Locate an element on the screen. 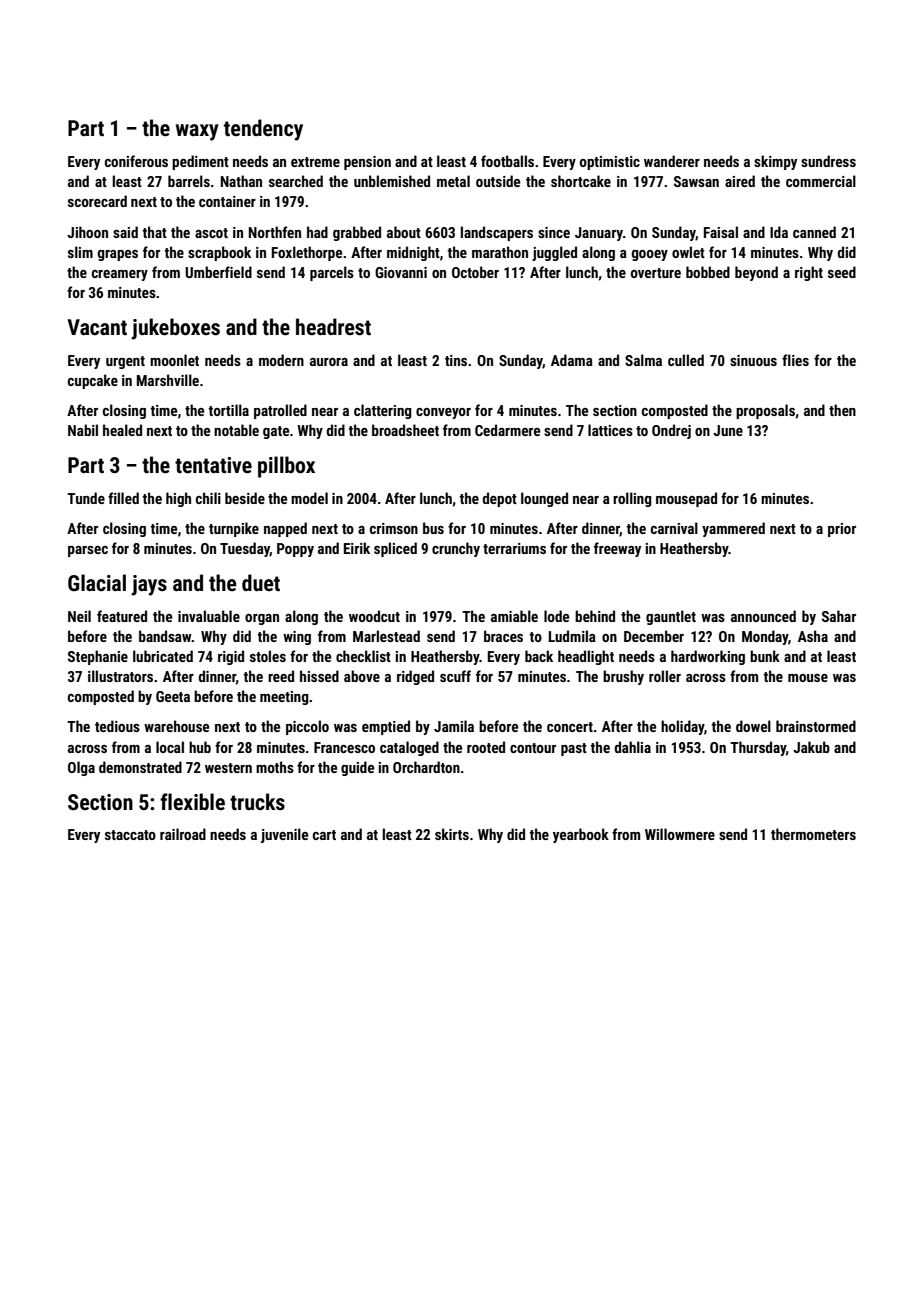  staccato is located at coordinates (130, 835).
